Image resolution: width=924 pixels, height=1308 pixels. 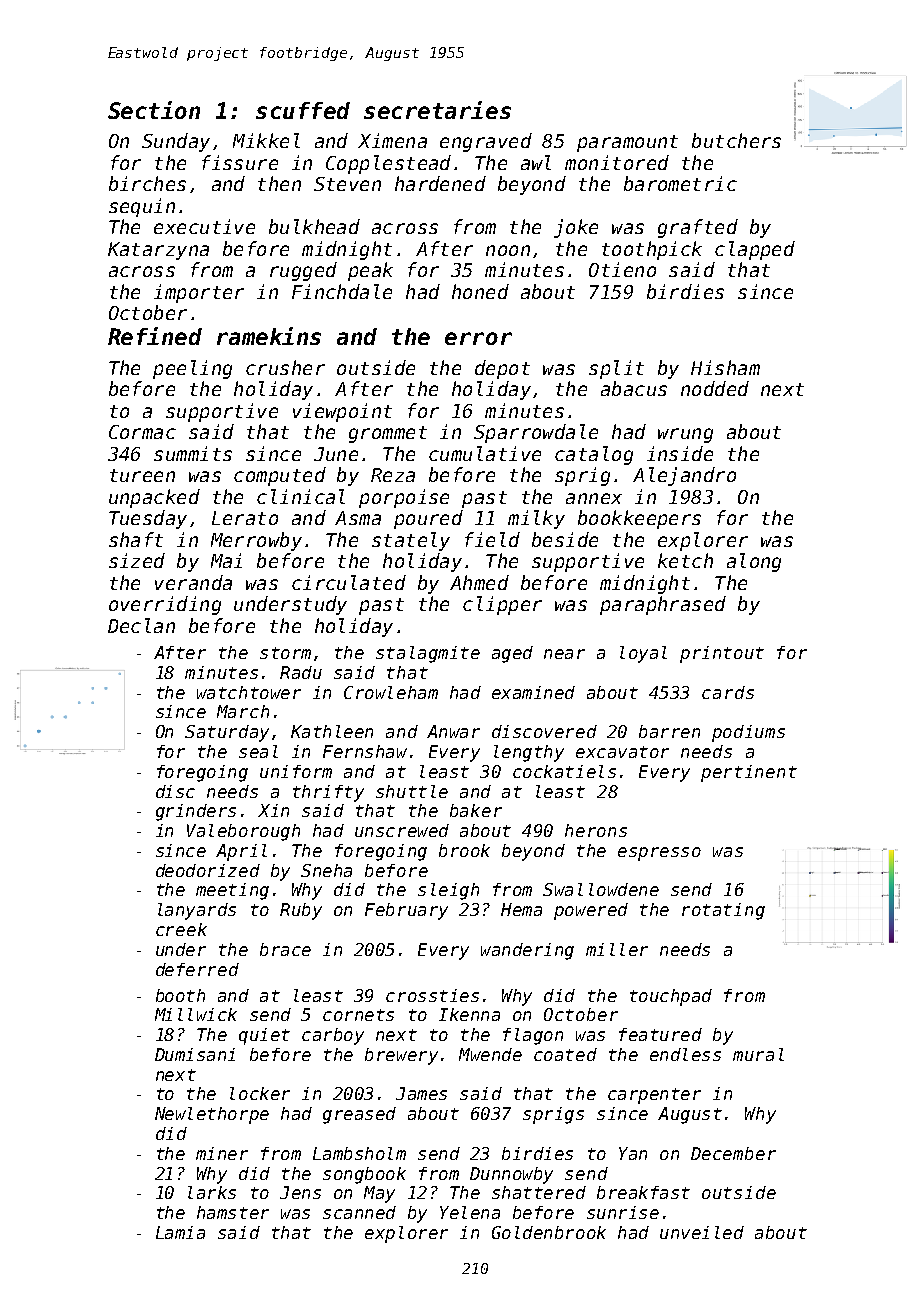 I want to click on circulated, so click(x=349, y=582).
